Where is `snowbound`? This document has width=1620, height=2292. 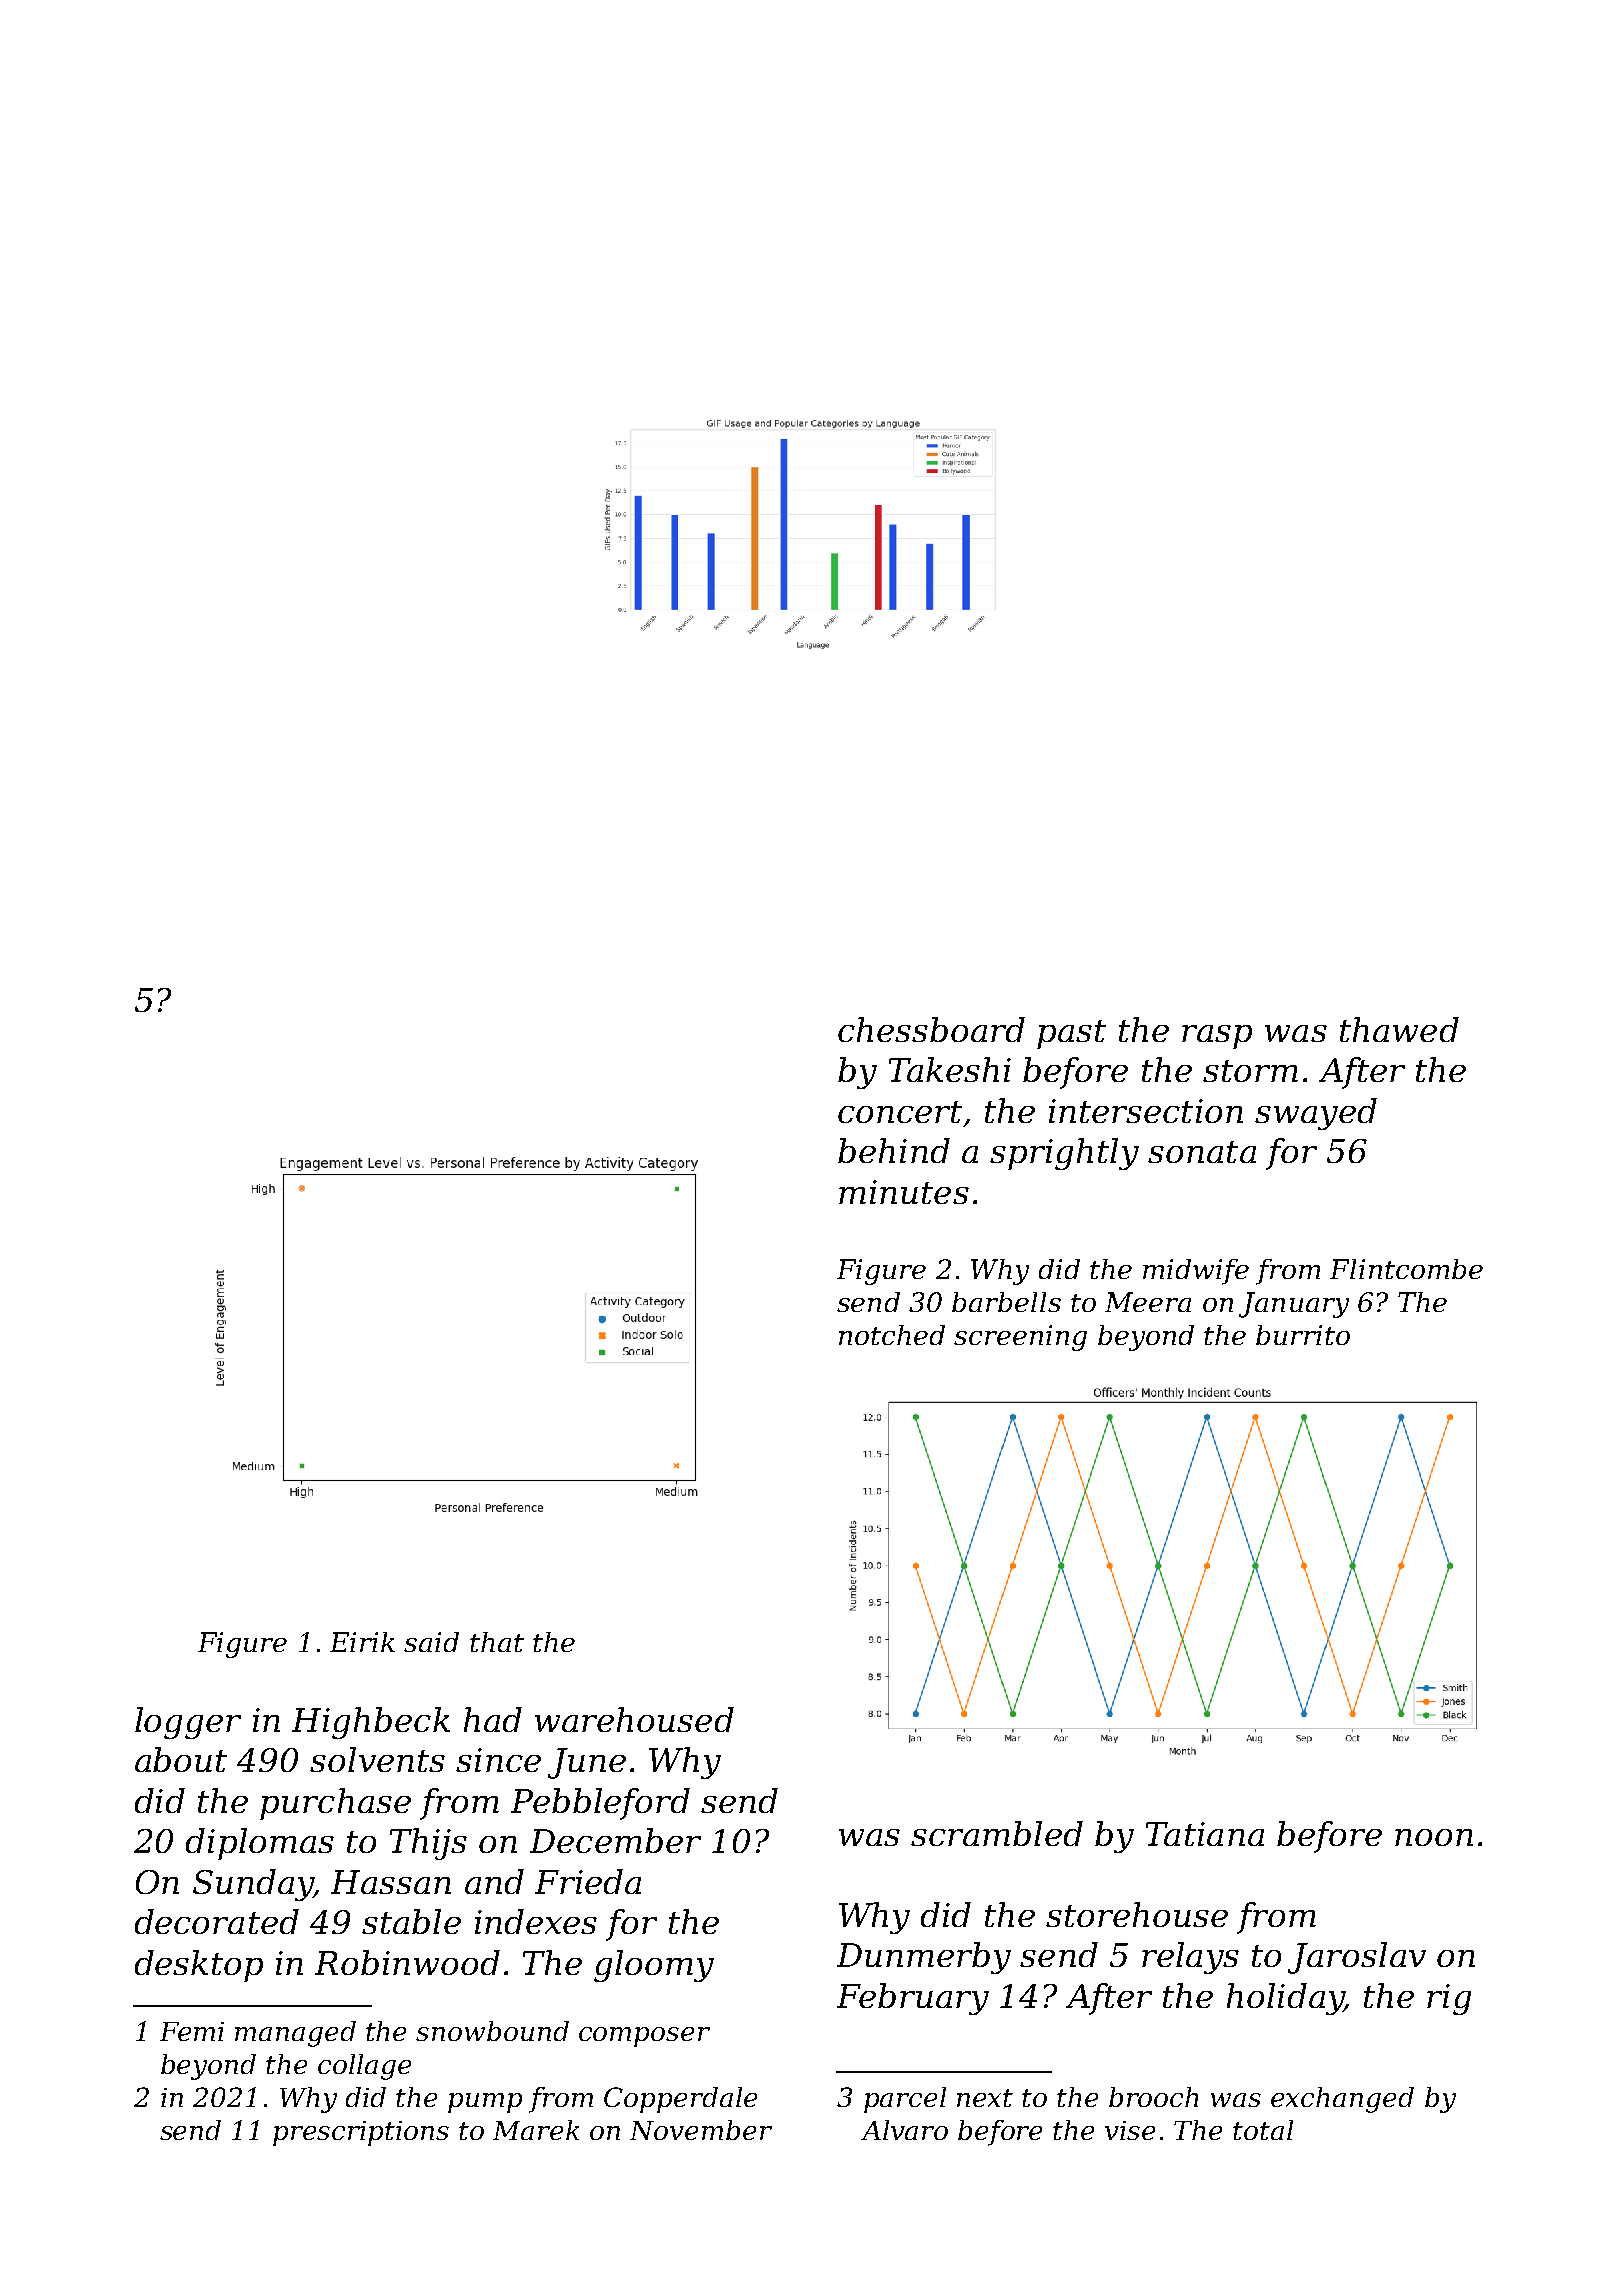
snowbound is located at coordinates (492, 2031).
